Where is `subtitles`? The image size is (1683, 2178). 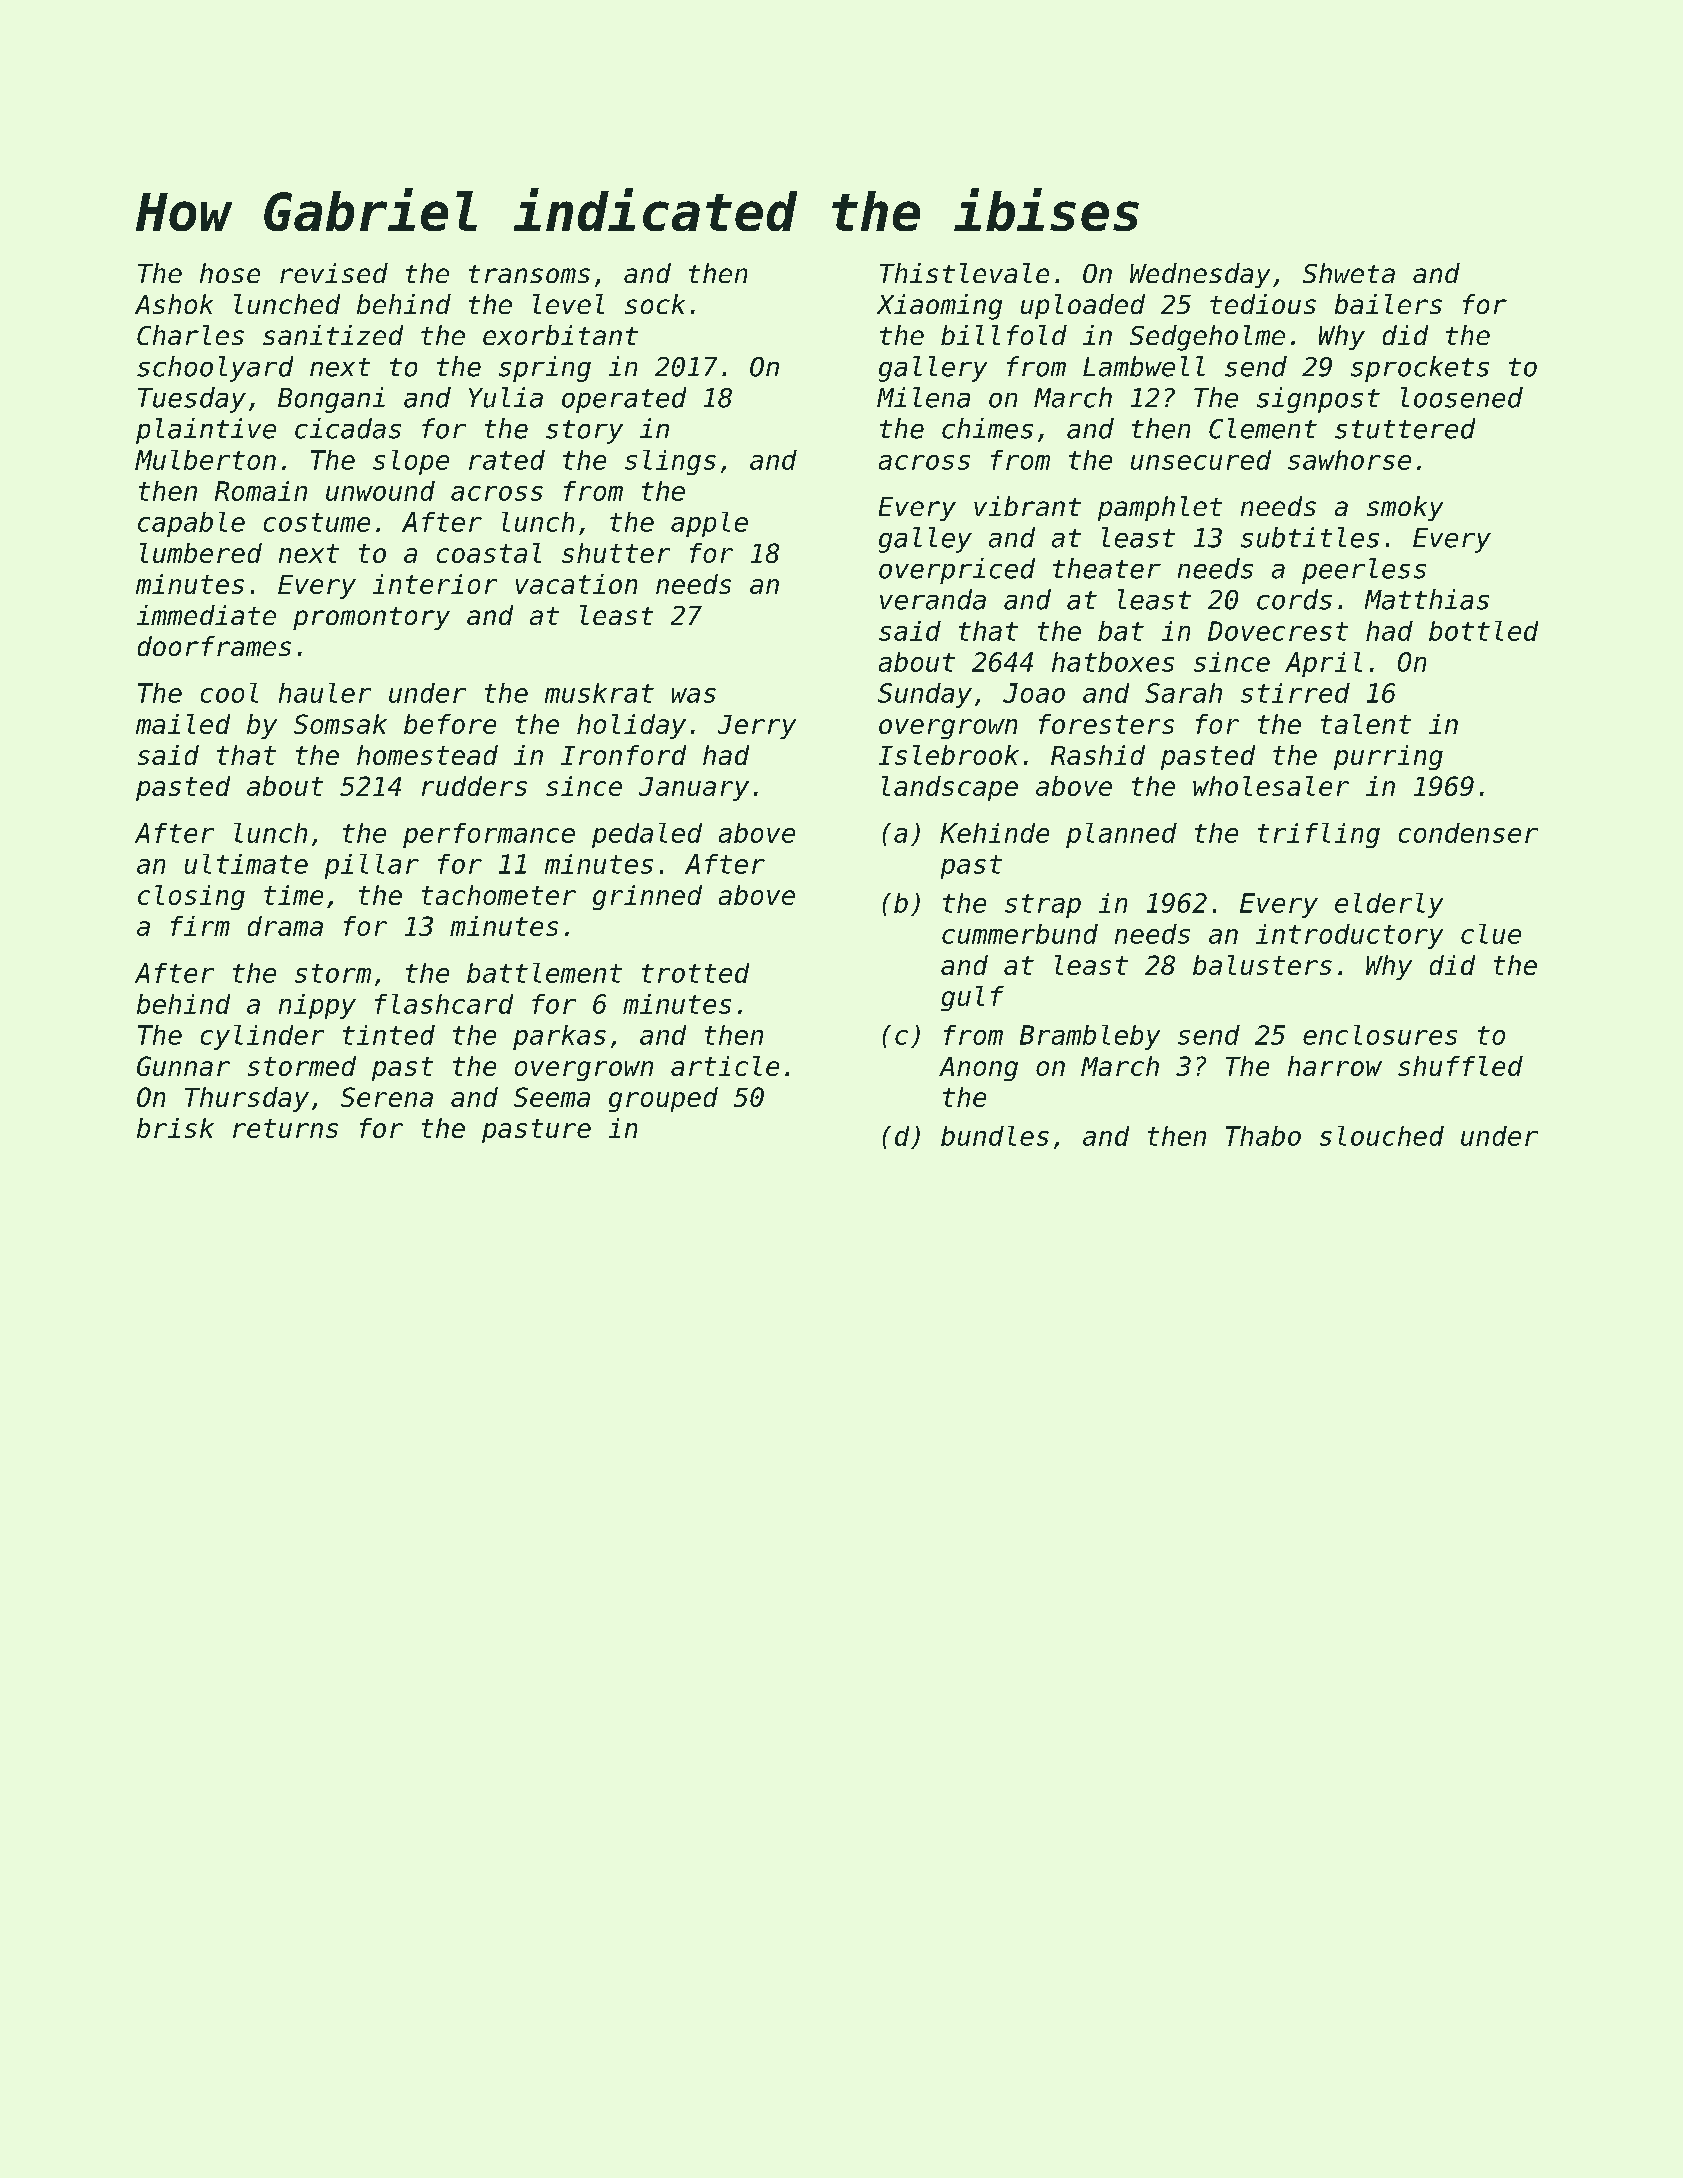 subtitles is located at coordinates (1310, 537).
